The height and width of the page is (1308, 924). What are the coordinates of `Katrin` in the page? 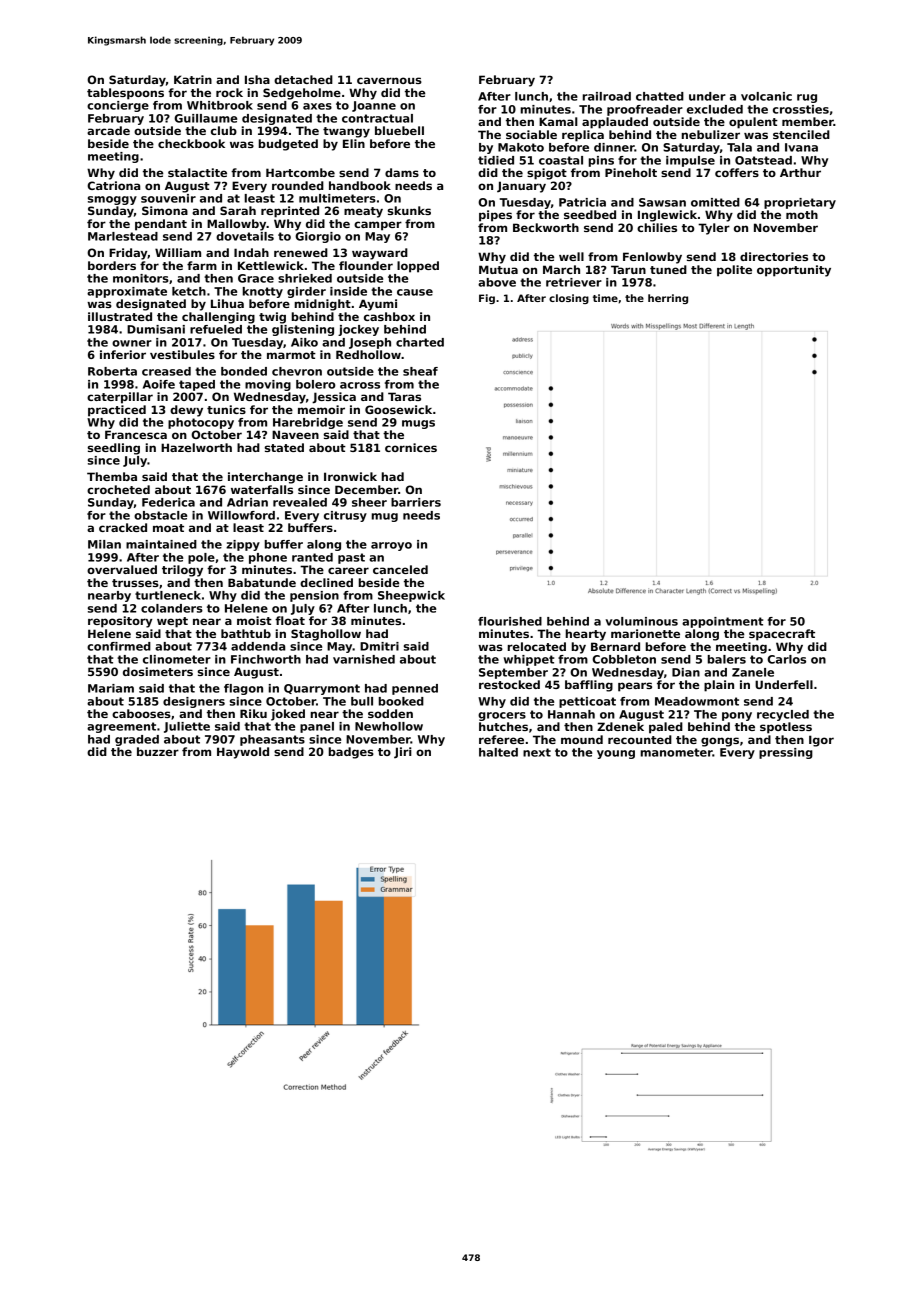 It's located at (193, 79).
